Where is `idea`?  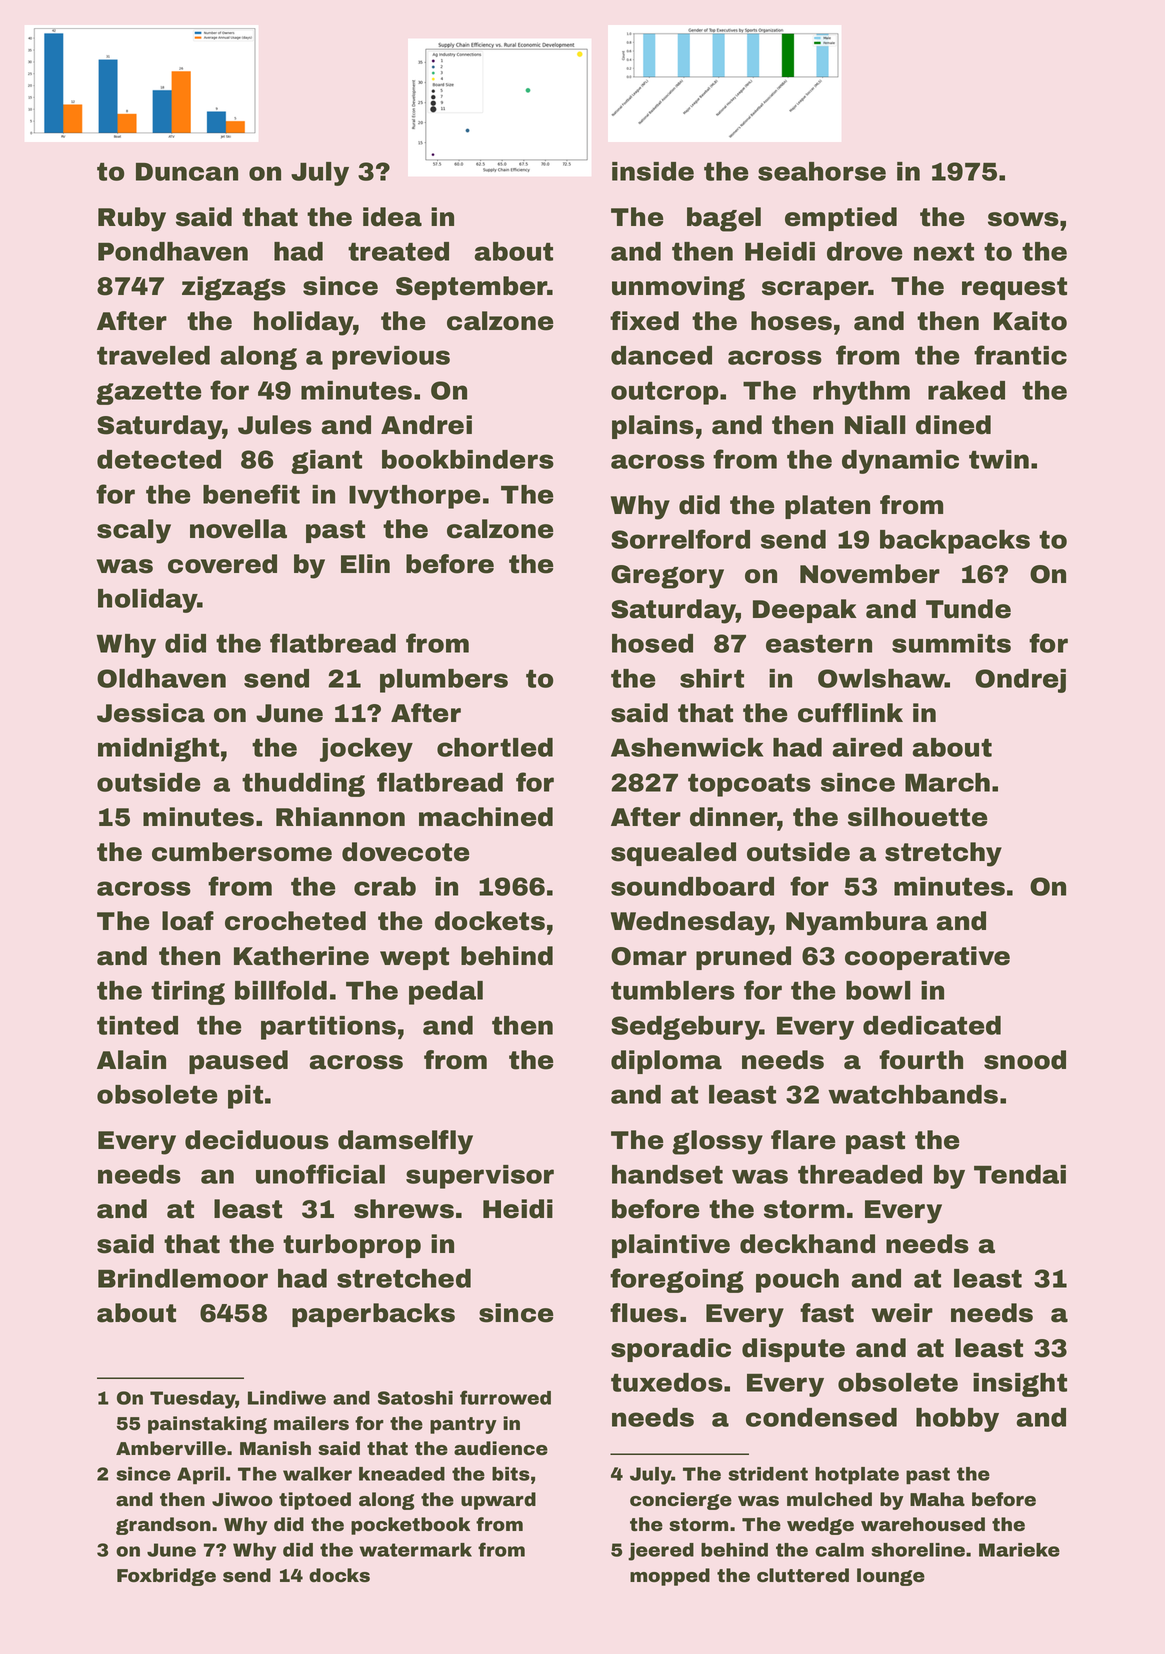 idea is located at coordinates (392, 217).
